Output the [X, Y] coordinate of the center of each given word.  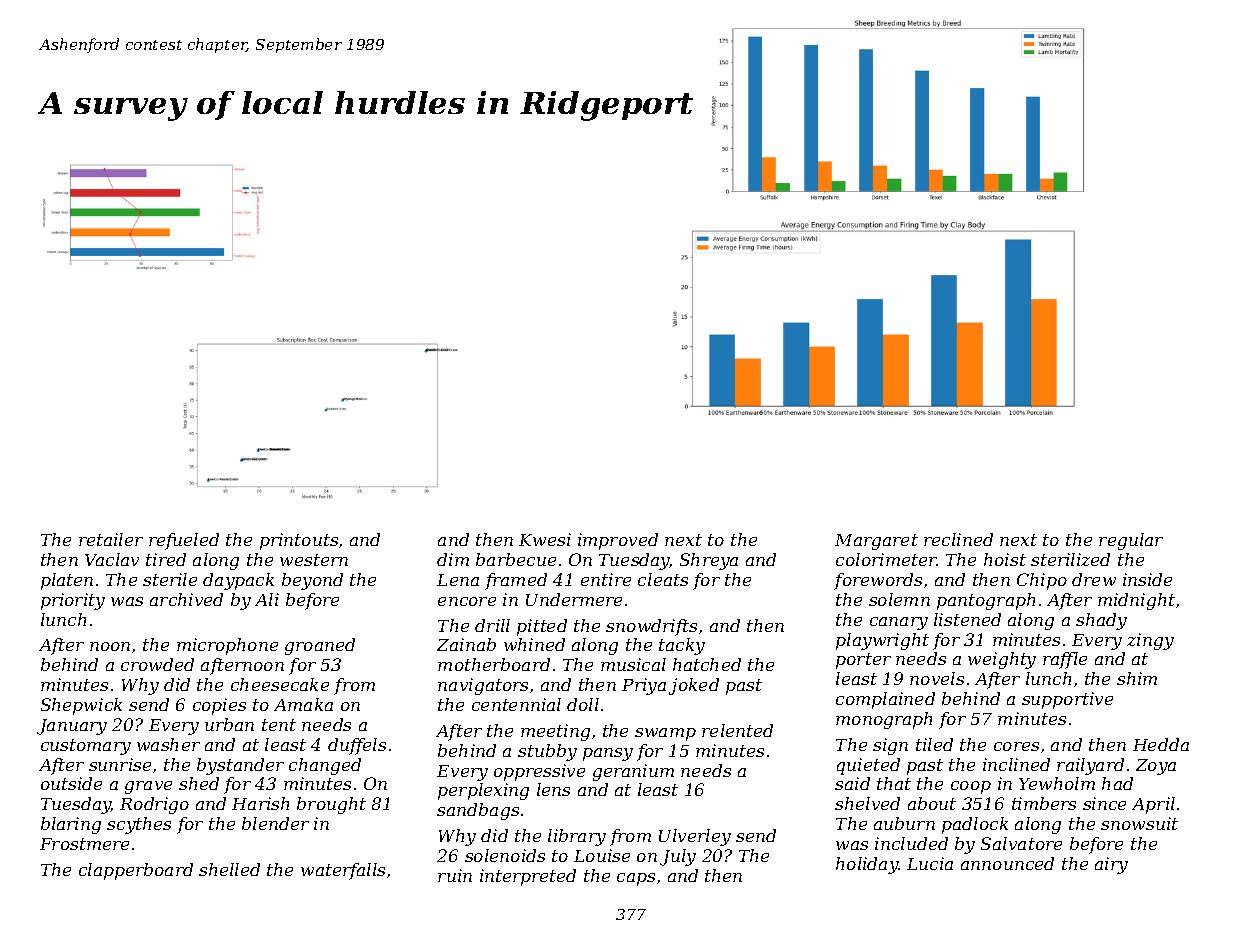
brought [331, 805]
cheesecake [280, 684]
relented [737, 730]
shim [1137, 678]
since [1104, 803]
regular [1131, 541]
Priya [644, 686]
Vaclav [112, 559]
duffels [357, 746]
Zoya [1156, 767]
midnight [1136, 601]
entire [606, 579]
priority [73, 601]
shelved [867, 803]
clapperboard [136, 871]
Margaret [876, 542]
